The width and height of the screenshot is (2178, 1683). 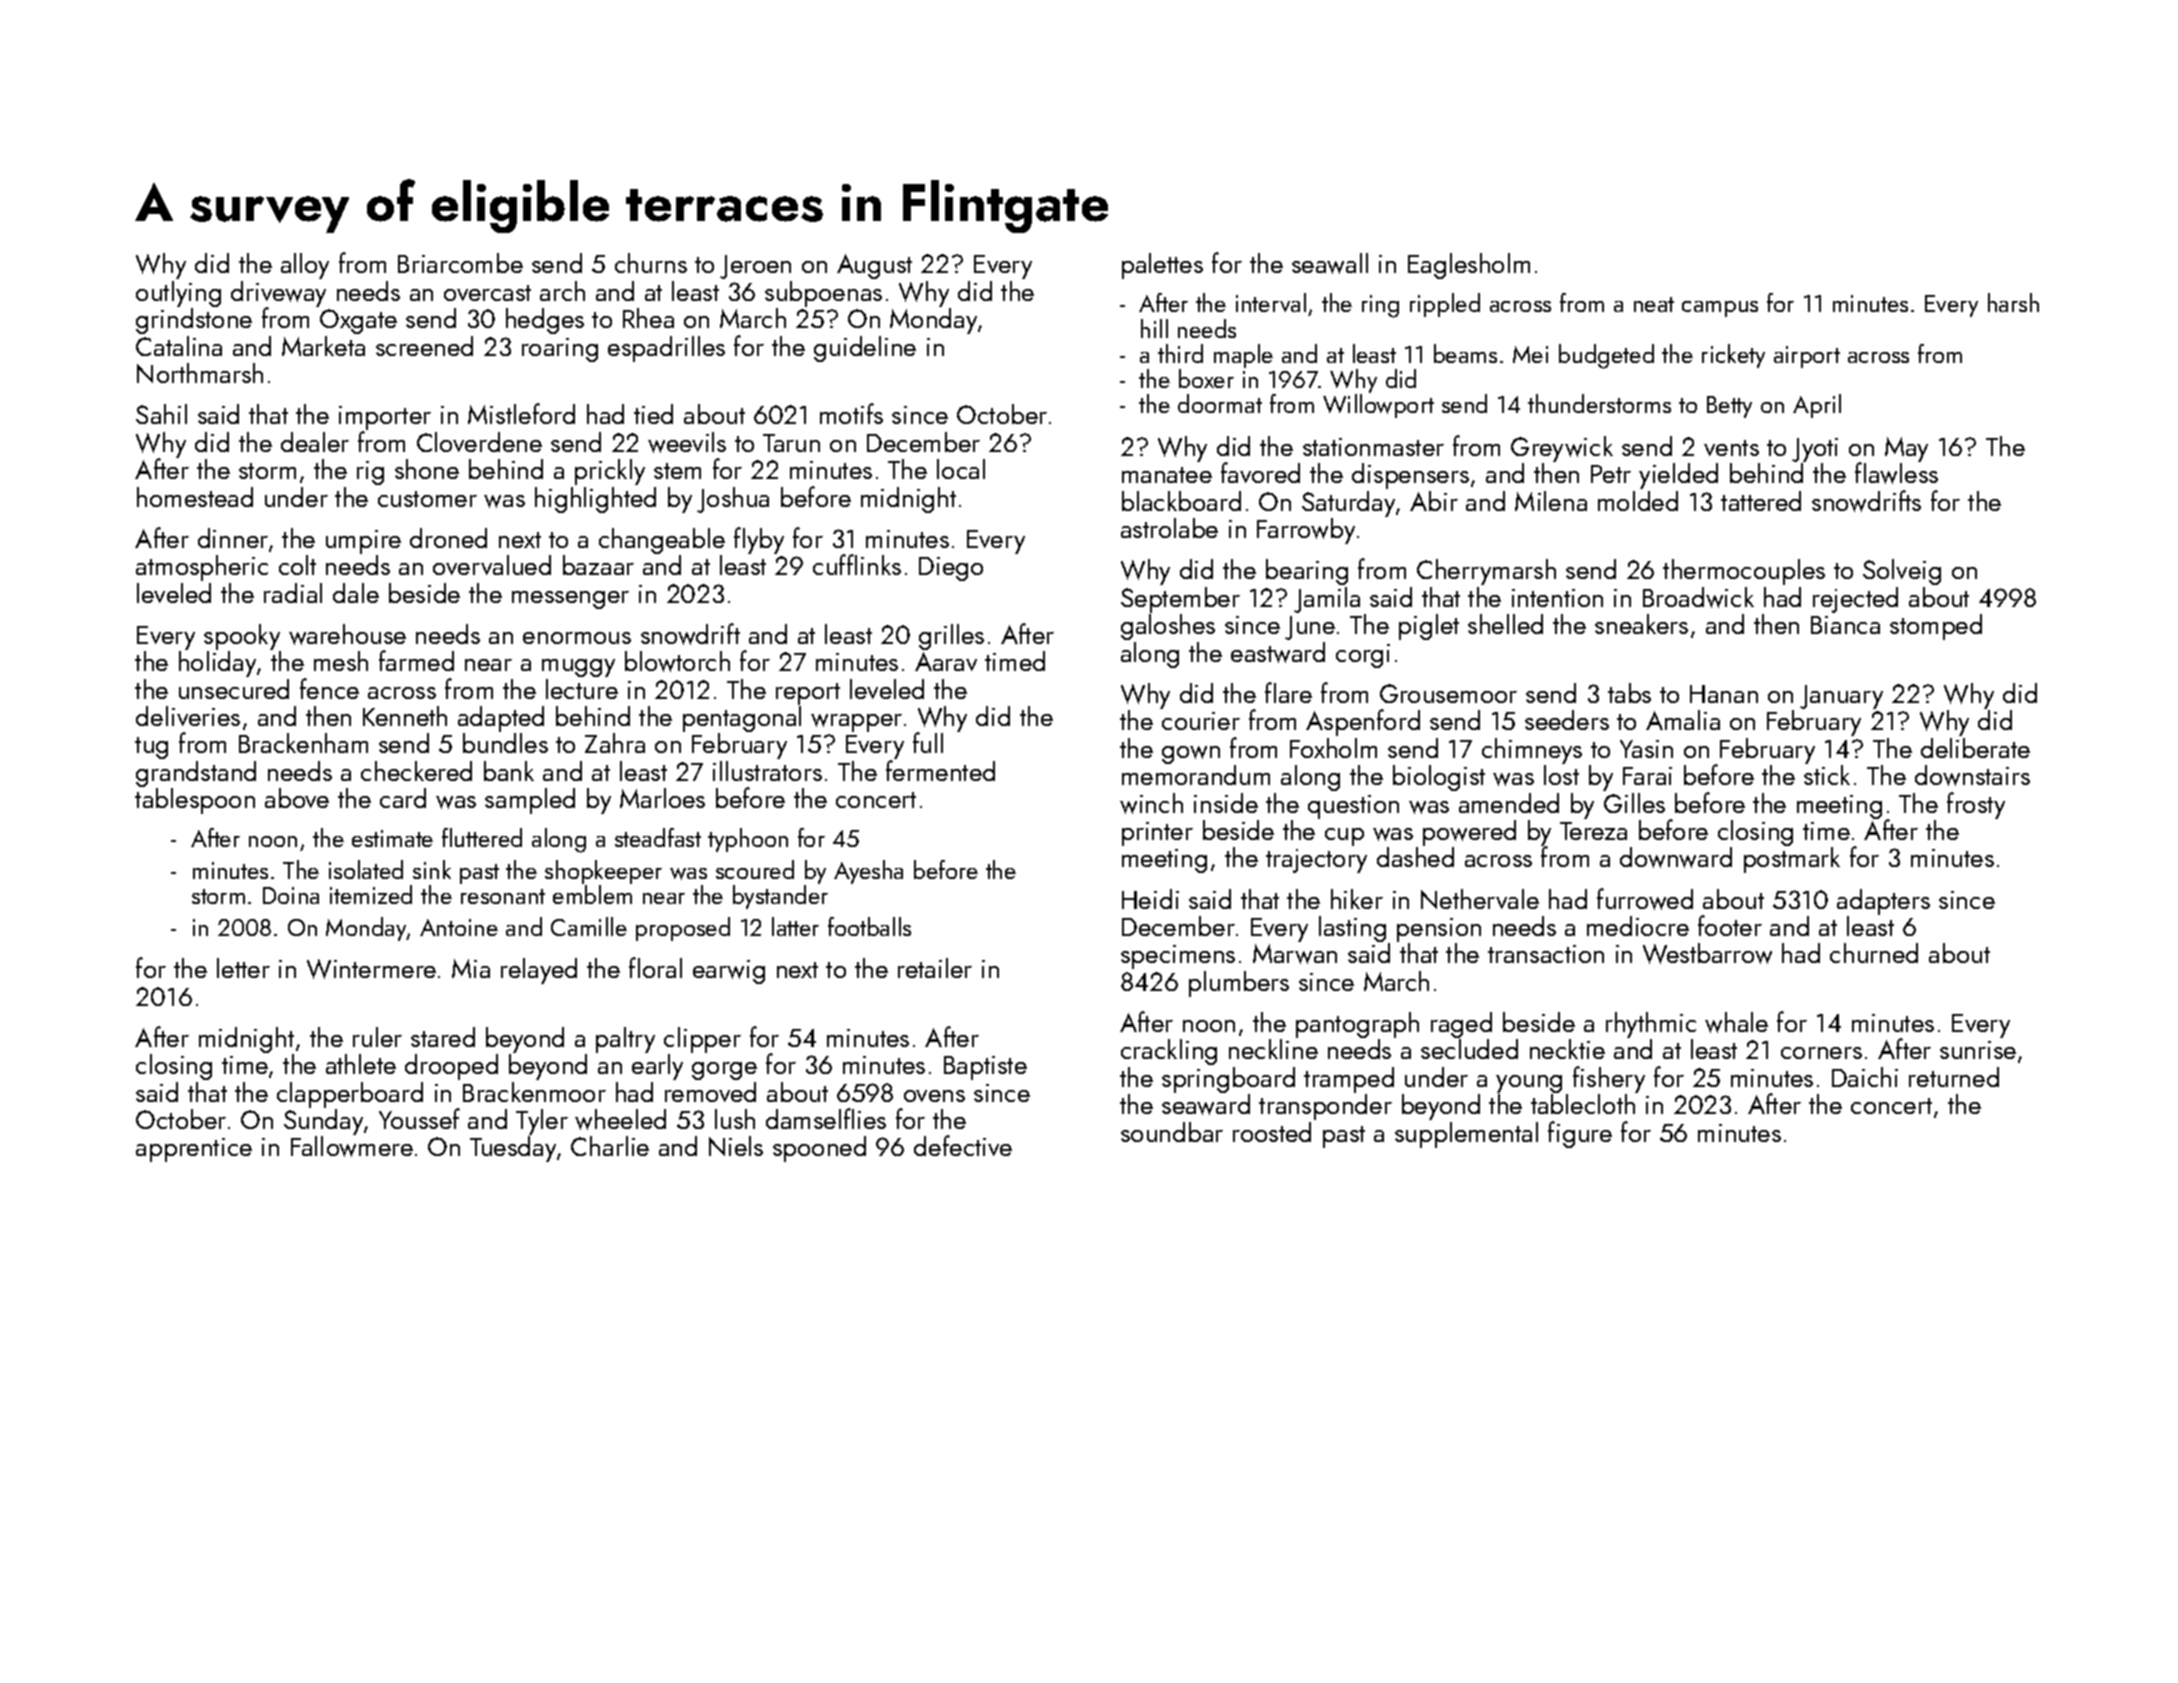 I want to click on Fallowmere, so click(x=352, y=1146).
